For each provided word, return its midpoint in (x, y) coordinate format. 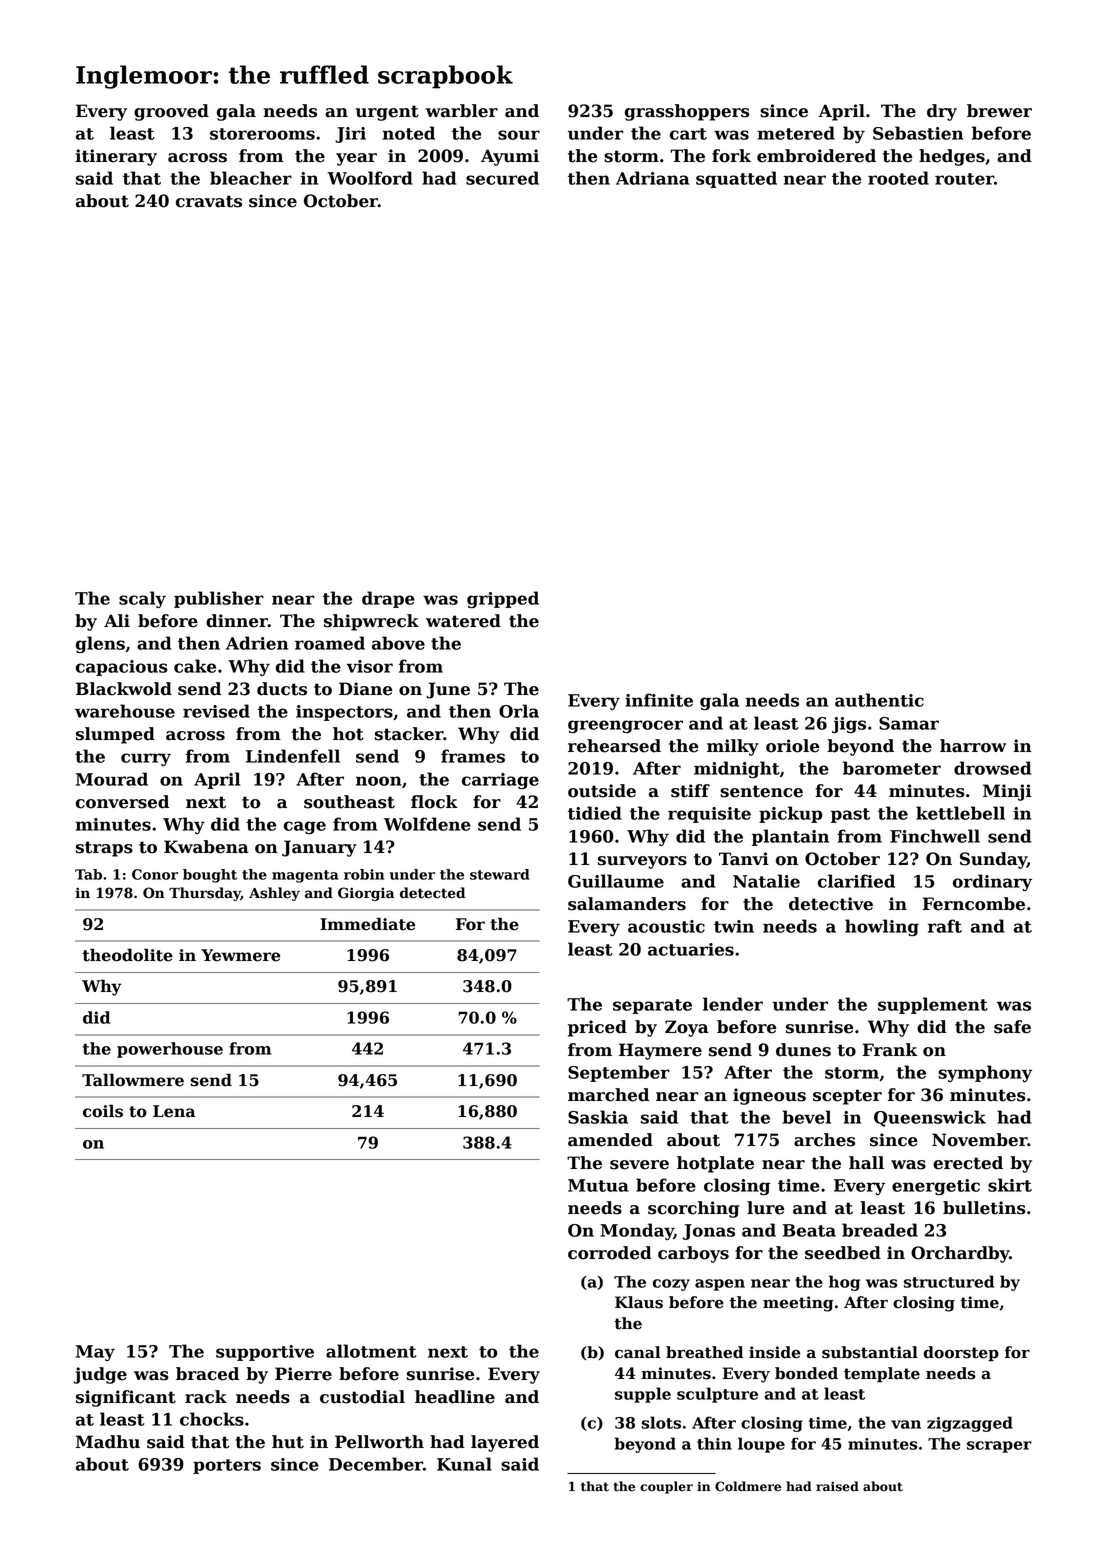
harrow (973, 746)
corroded (610, 1253)
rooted (898, 178)
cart (688, 134)
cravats (209, 201)
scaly (142, 599)
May (95, 1353)
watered (463, 621)
